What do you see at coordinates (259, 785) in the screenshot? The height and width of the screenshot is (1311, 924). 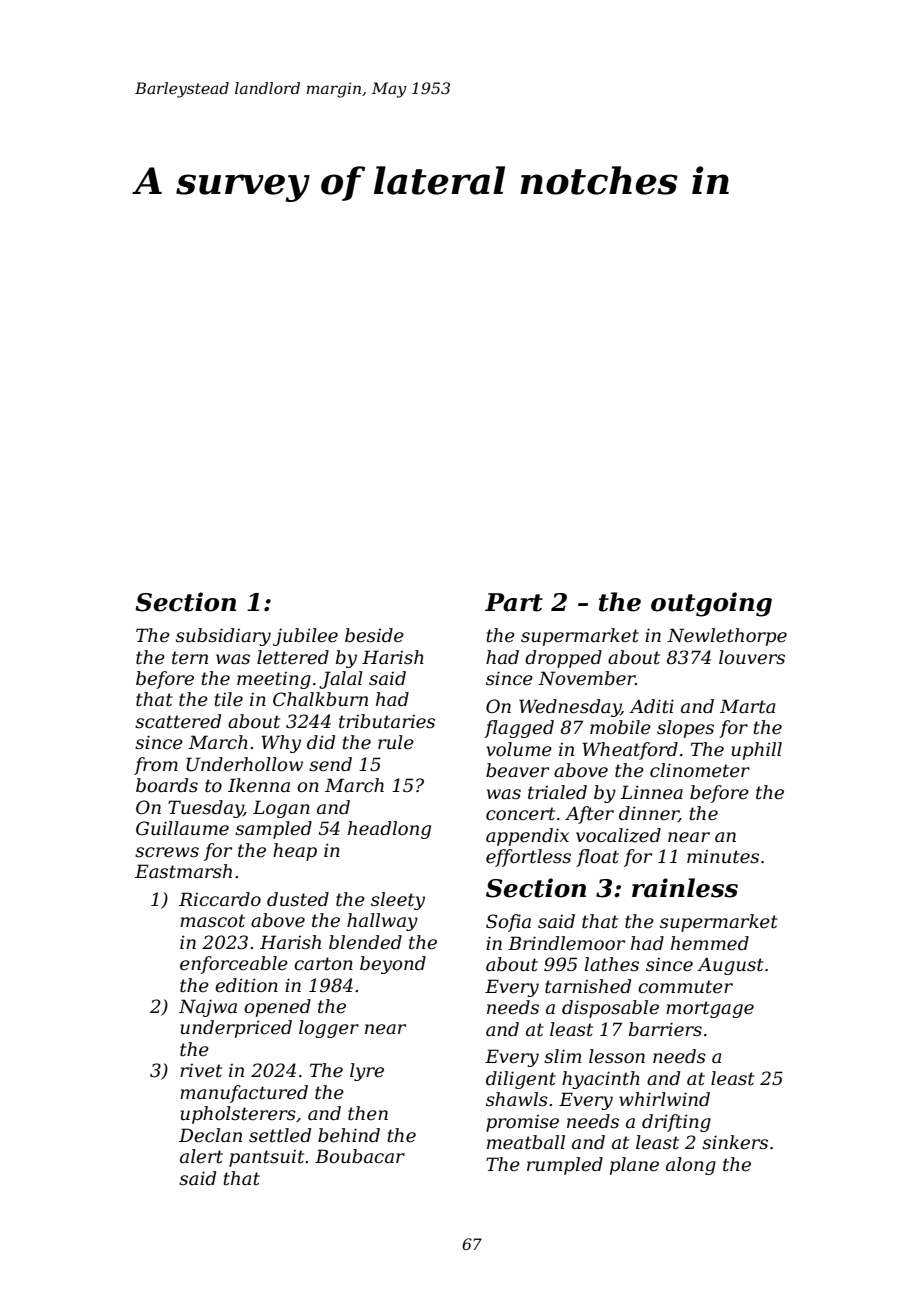 I see `Ikenna` at bounding box center [259, 785].
